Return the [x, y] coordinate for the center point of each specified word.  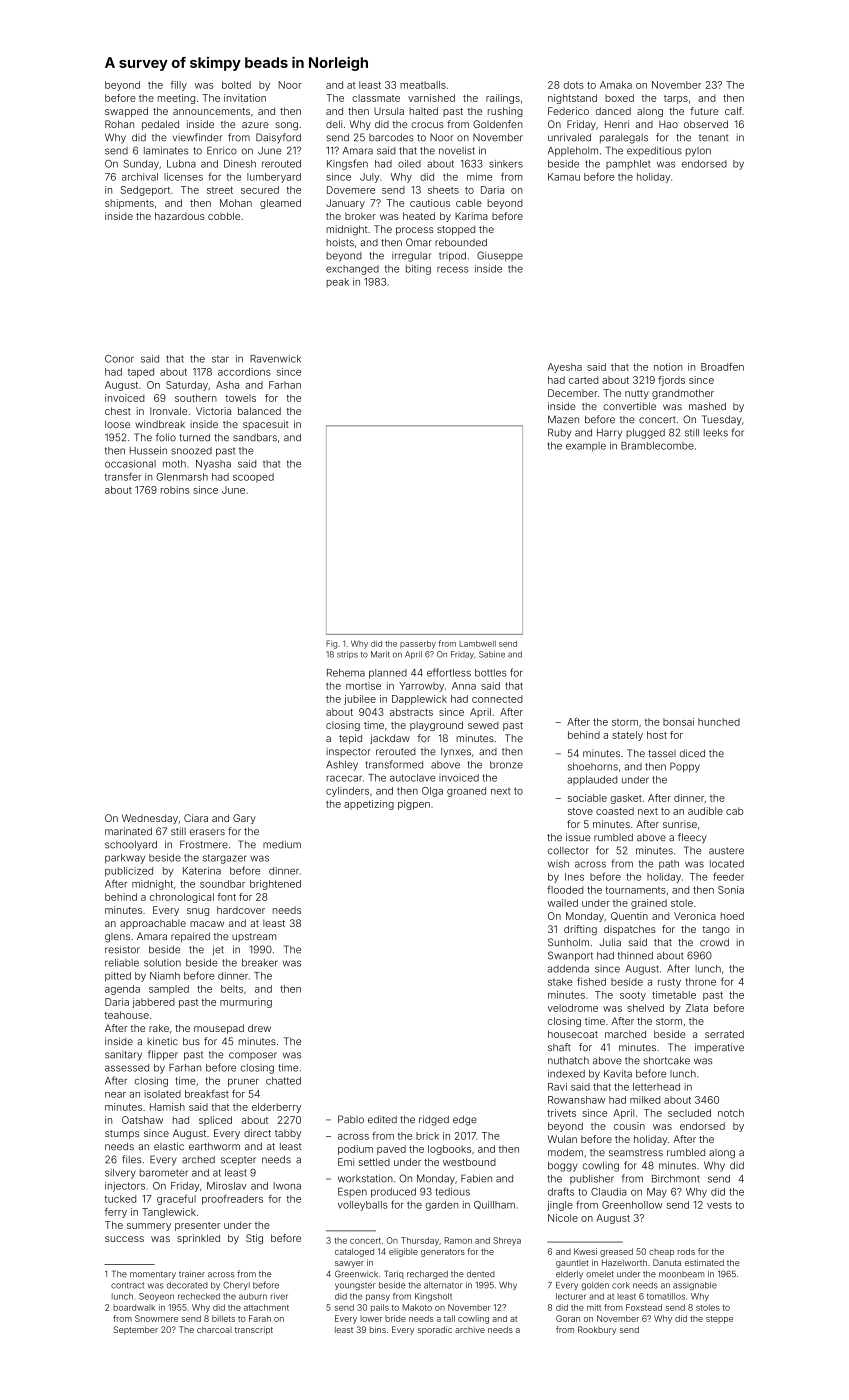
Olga [432, 792]
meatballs [423, 85]
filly [178, 86]
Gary [244, 819]
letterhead [656, 1087]
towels [240, 398]
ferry [115, 1213]
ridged [434, 1120]
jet [218, 950]
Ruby [559, 433]
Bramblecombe [657, 446]
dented [481, 1274]
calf [733, 111]
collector [568, 851]
